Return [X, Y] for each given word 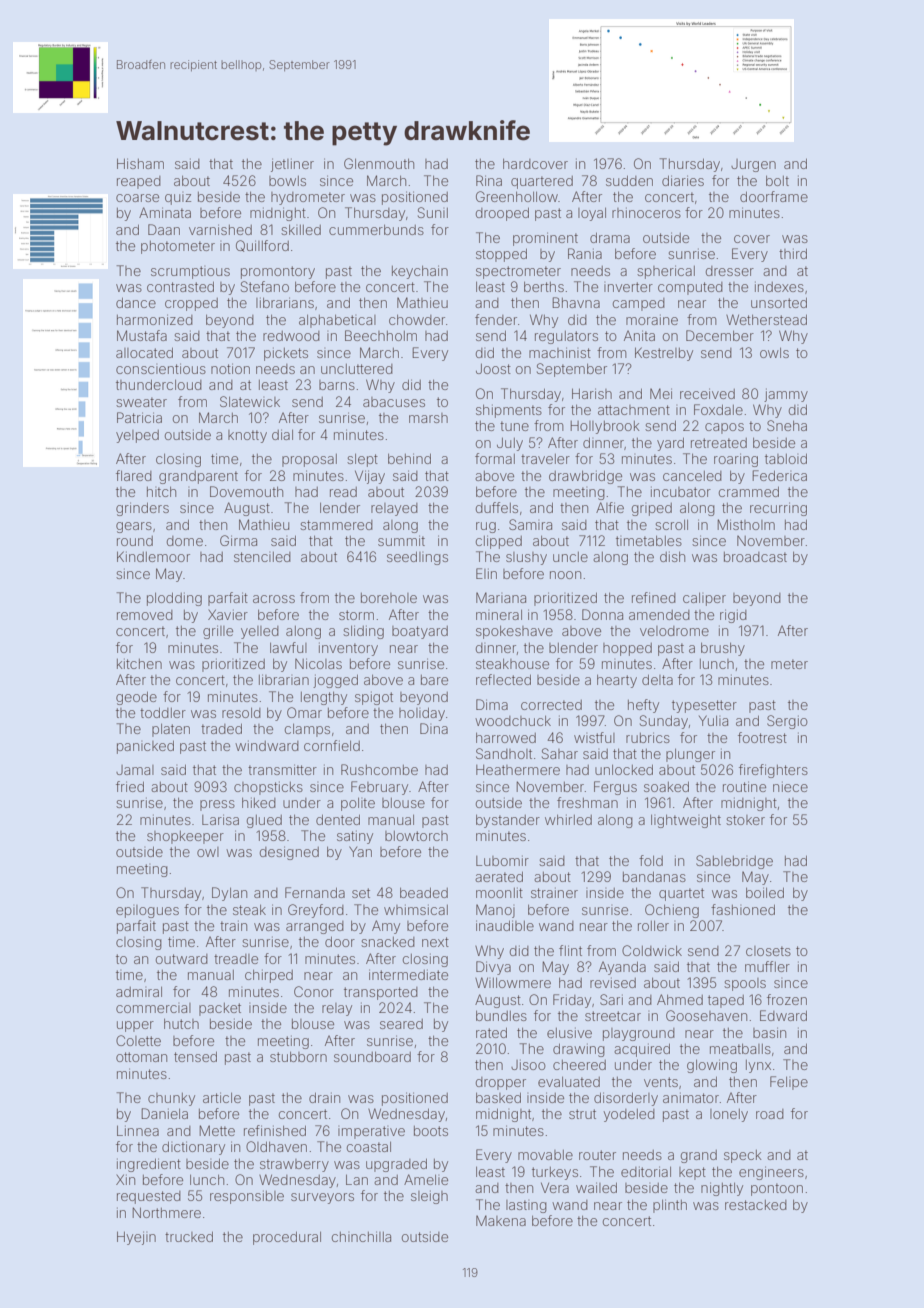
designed [289, 853]
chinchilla [361, 1236]
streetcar [613, 1016]
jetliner [292, 165]
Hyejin [136, 1238]
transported [381, 993]
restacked [756, 1205]
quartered [542, 182]
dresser [730, 271]
